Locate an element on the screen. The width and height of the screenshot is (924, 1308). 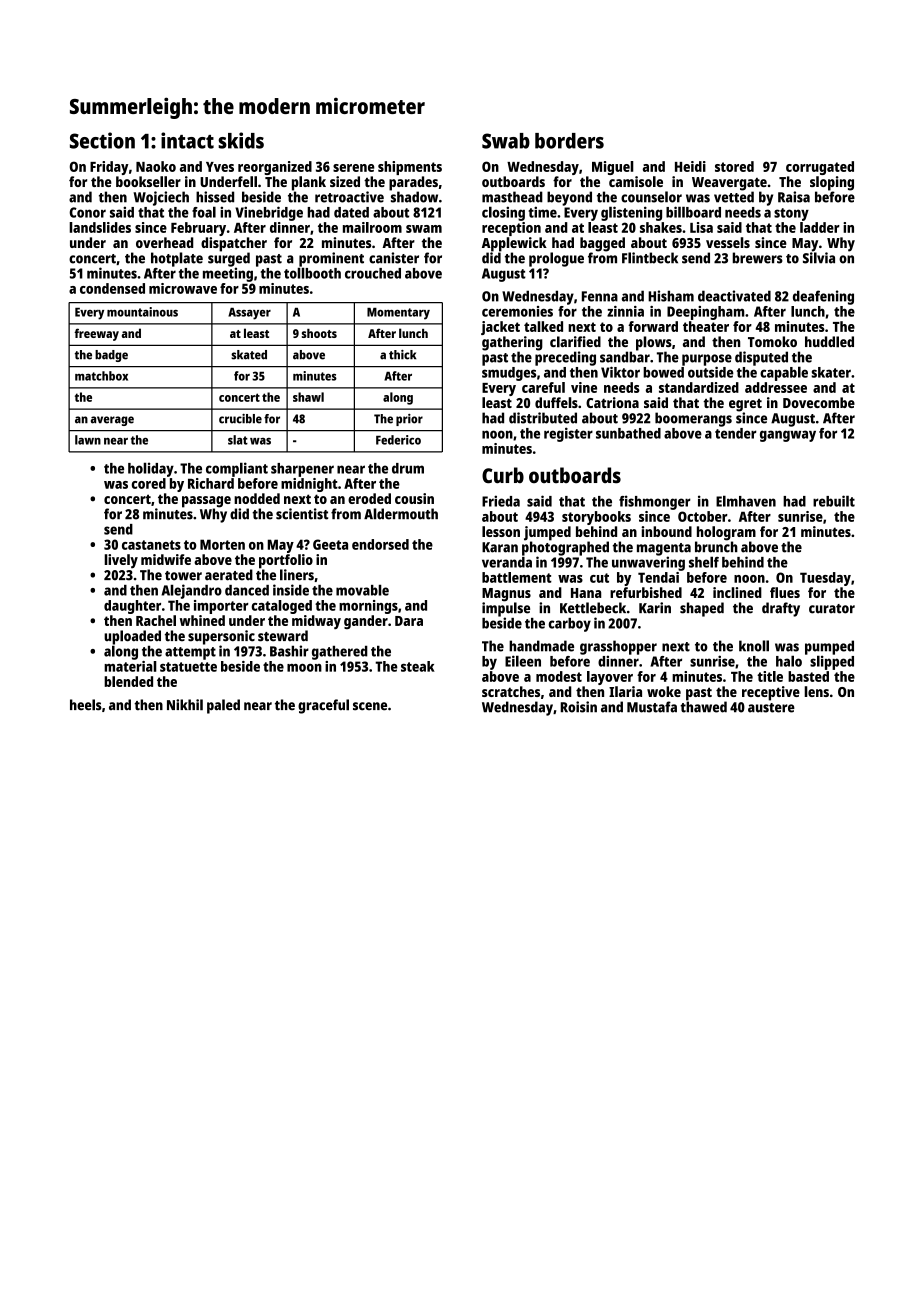
beyond is located at coordinates (569, 198).
